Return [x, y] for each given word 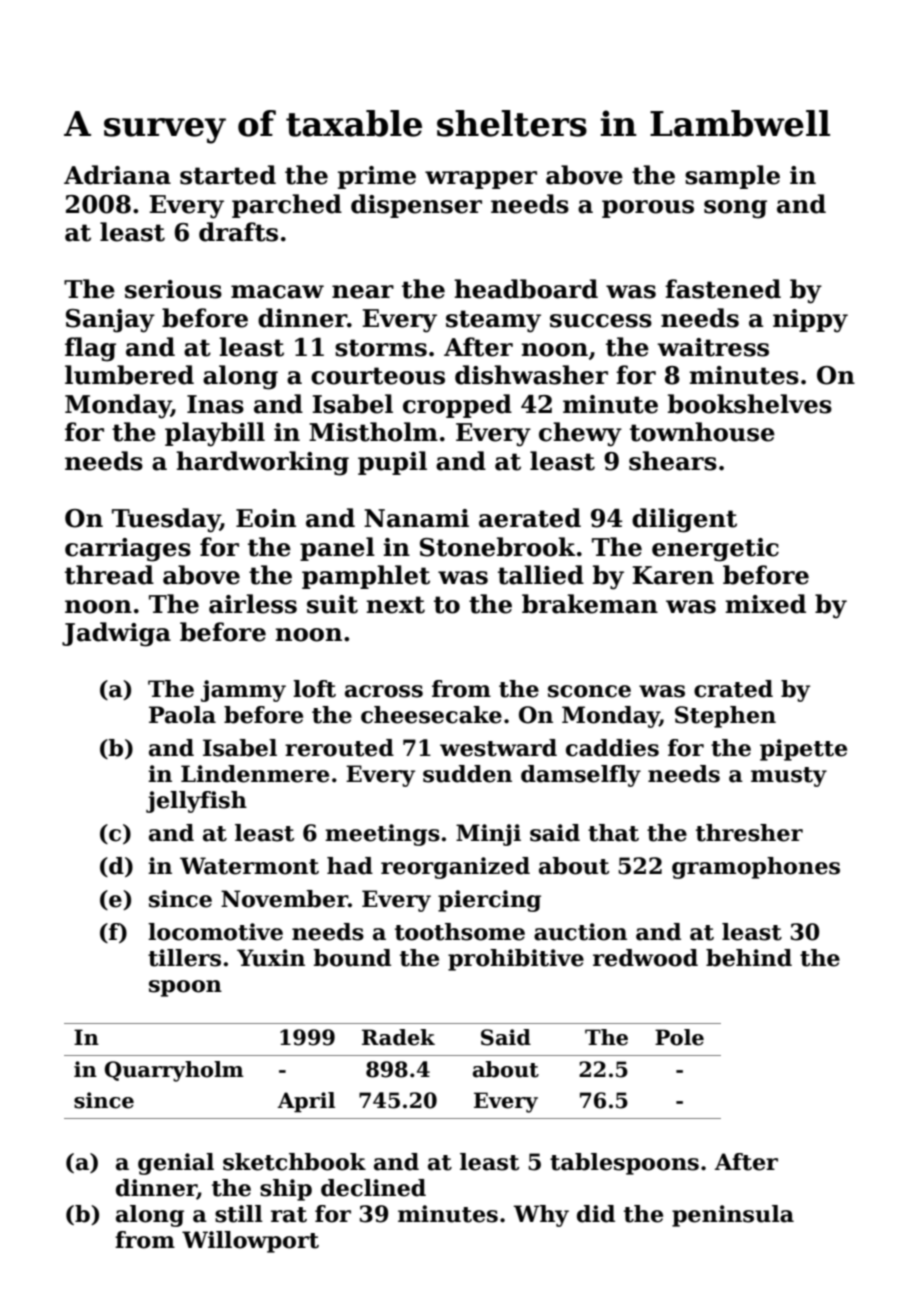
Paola [182, 715]
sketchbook [294, 1162]
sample [732, 177]
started [228, 175]
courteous [378, 376]
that [613, 833]
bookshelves [750, 404]
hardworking [262, 463]
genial [176, 1164]
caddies [612, 748]
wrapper [481, 180]
